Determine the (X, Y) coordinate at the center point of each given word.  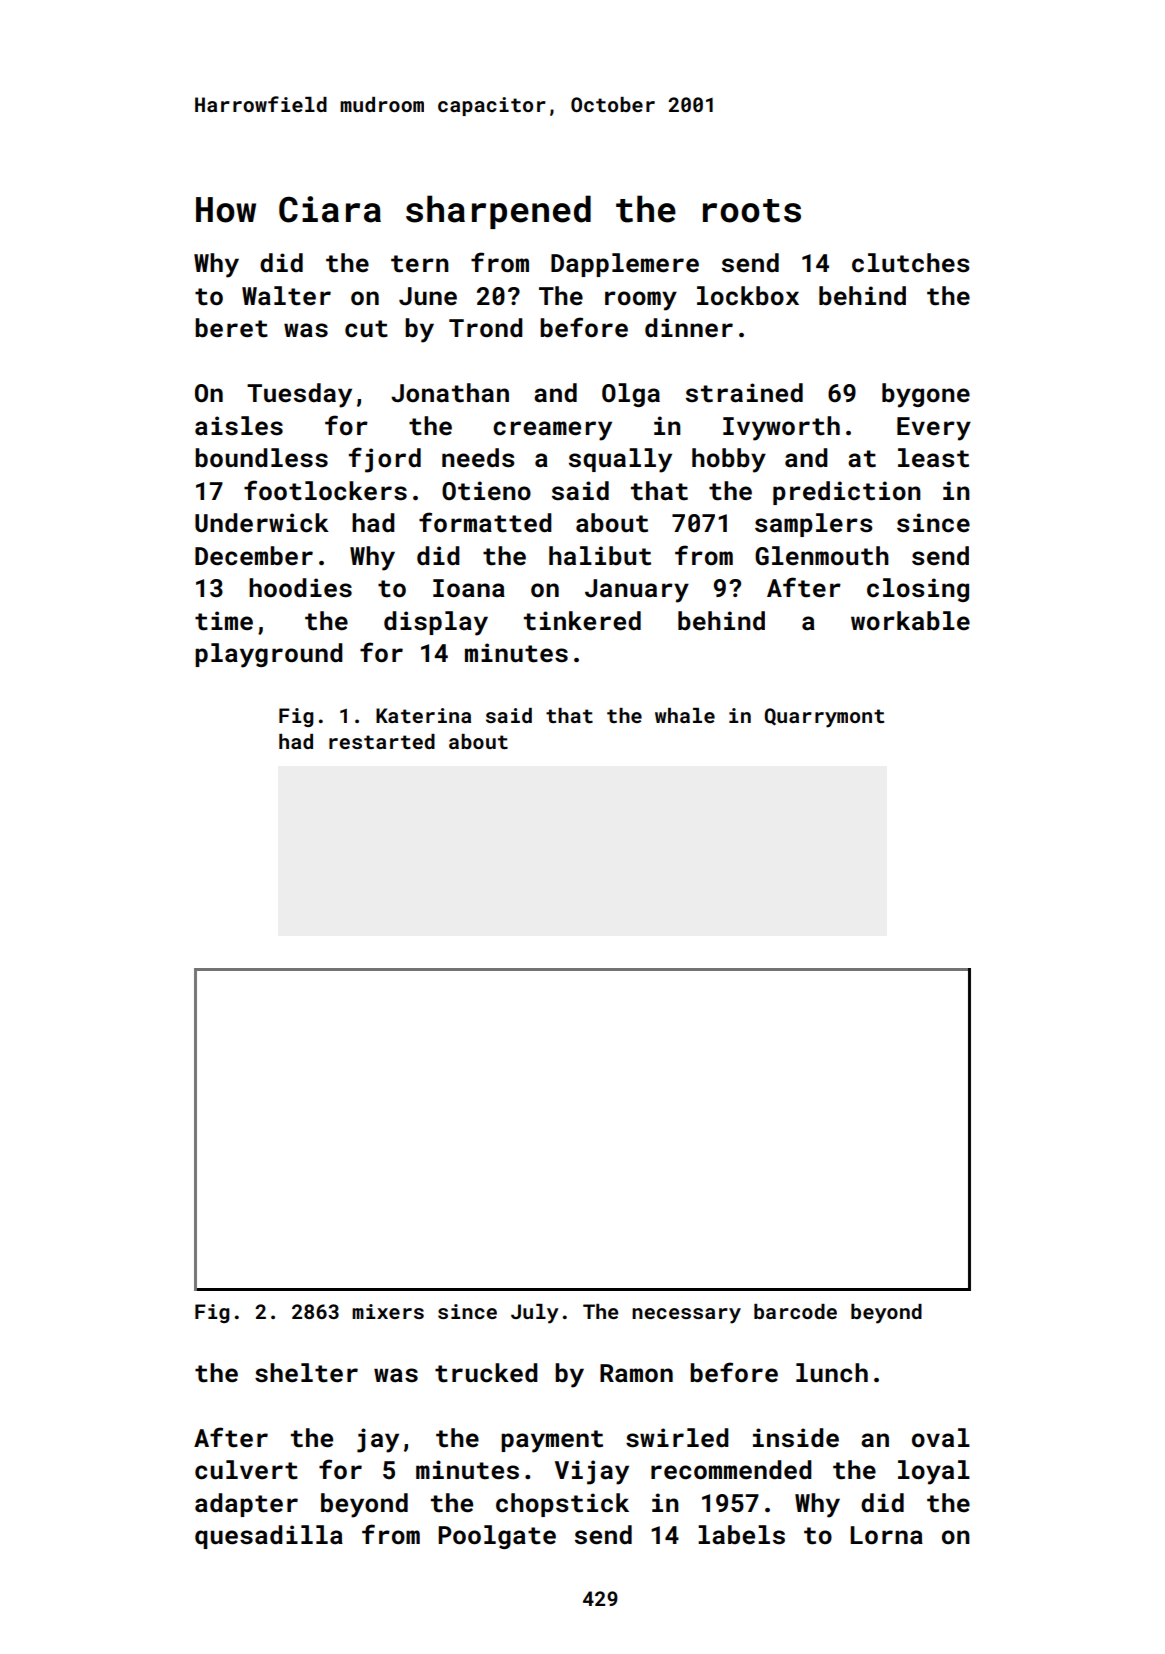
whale (685, 715)
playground (269, 655)
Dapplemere (625, 265)
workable (910, 621)
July (535, 1314)
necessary (686, 1316)
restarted (382, 741)
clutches (911, 263)
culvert (246, 1470)
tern (420, 264)
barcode (795, 1311)
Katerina (423, 715)
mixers (388, 1311)
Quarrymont (824, 718)
